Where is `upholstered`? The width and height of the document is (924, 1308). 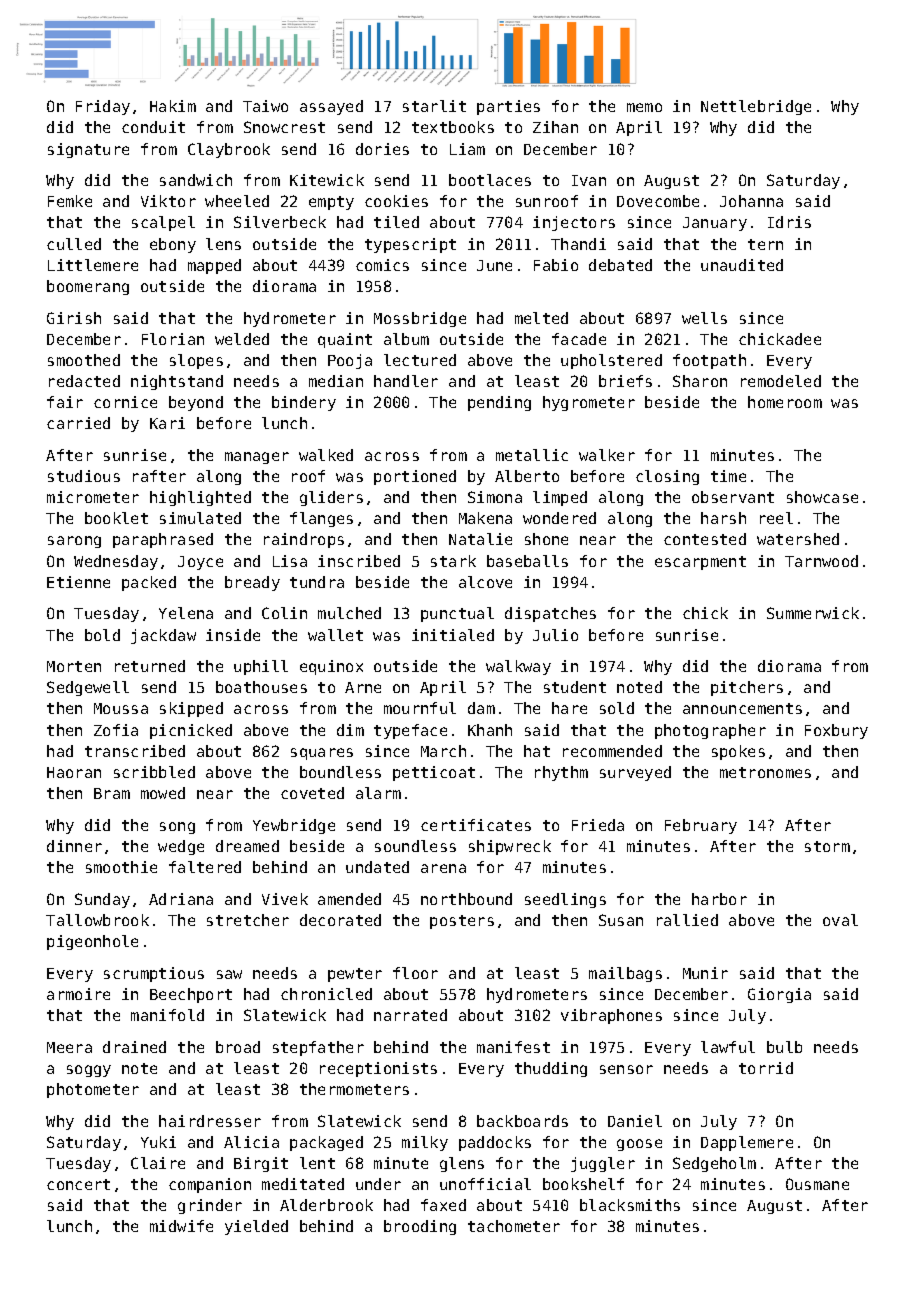
upholstered is located at coordinates (611, 361).
